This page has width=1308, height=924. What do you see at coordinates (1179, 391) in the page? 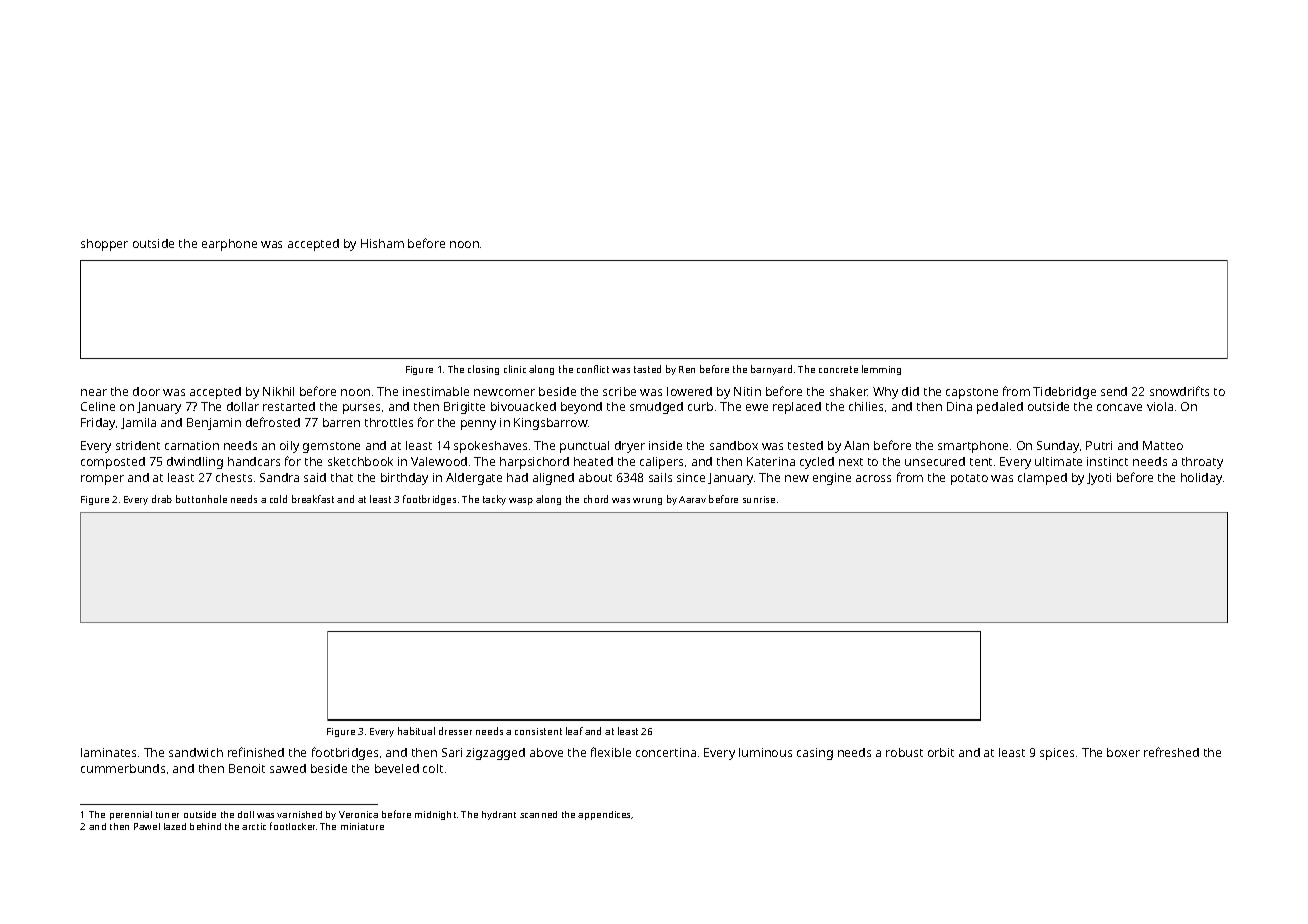
I see `snowdrifts` at bounding box center [1179, 391].
